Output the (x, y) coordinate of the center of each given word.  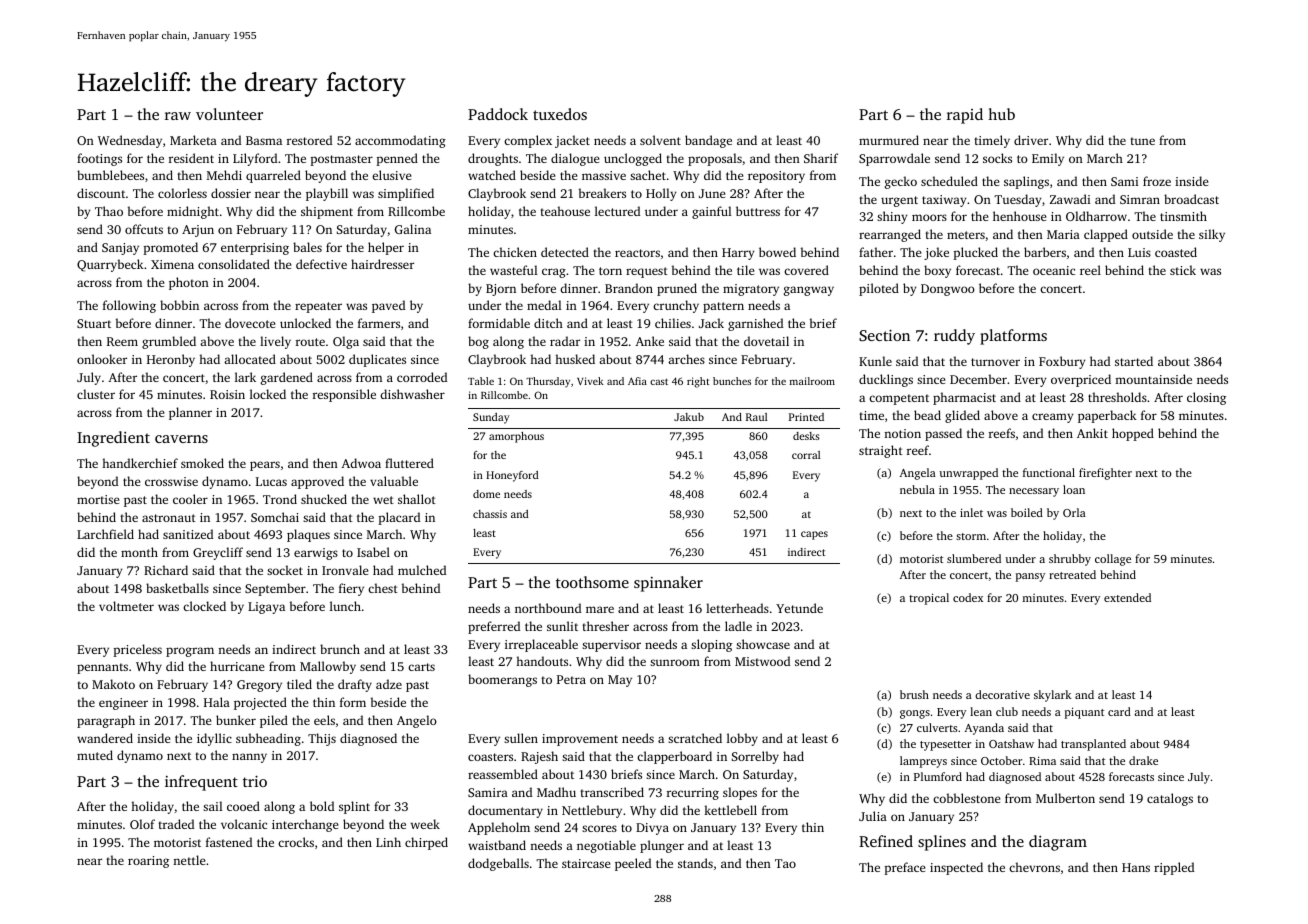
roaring (148, 862)
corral (806, 455)
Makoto (113, 684)
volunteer (229, 114)
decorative (1002, 694)
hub (1001, 114)
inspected (956, 868)
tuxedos (560, 114)
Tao (785, 863)
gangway (809, 291)
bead (927, 415)
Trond (280, 499)
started (1134, 361)
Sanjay (120, 249)
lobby (742, 739)
